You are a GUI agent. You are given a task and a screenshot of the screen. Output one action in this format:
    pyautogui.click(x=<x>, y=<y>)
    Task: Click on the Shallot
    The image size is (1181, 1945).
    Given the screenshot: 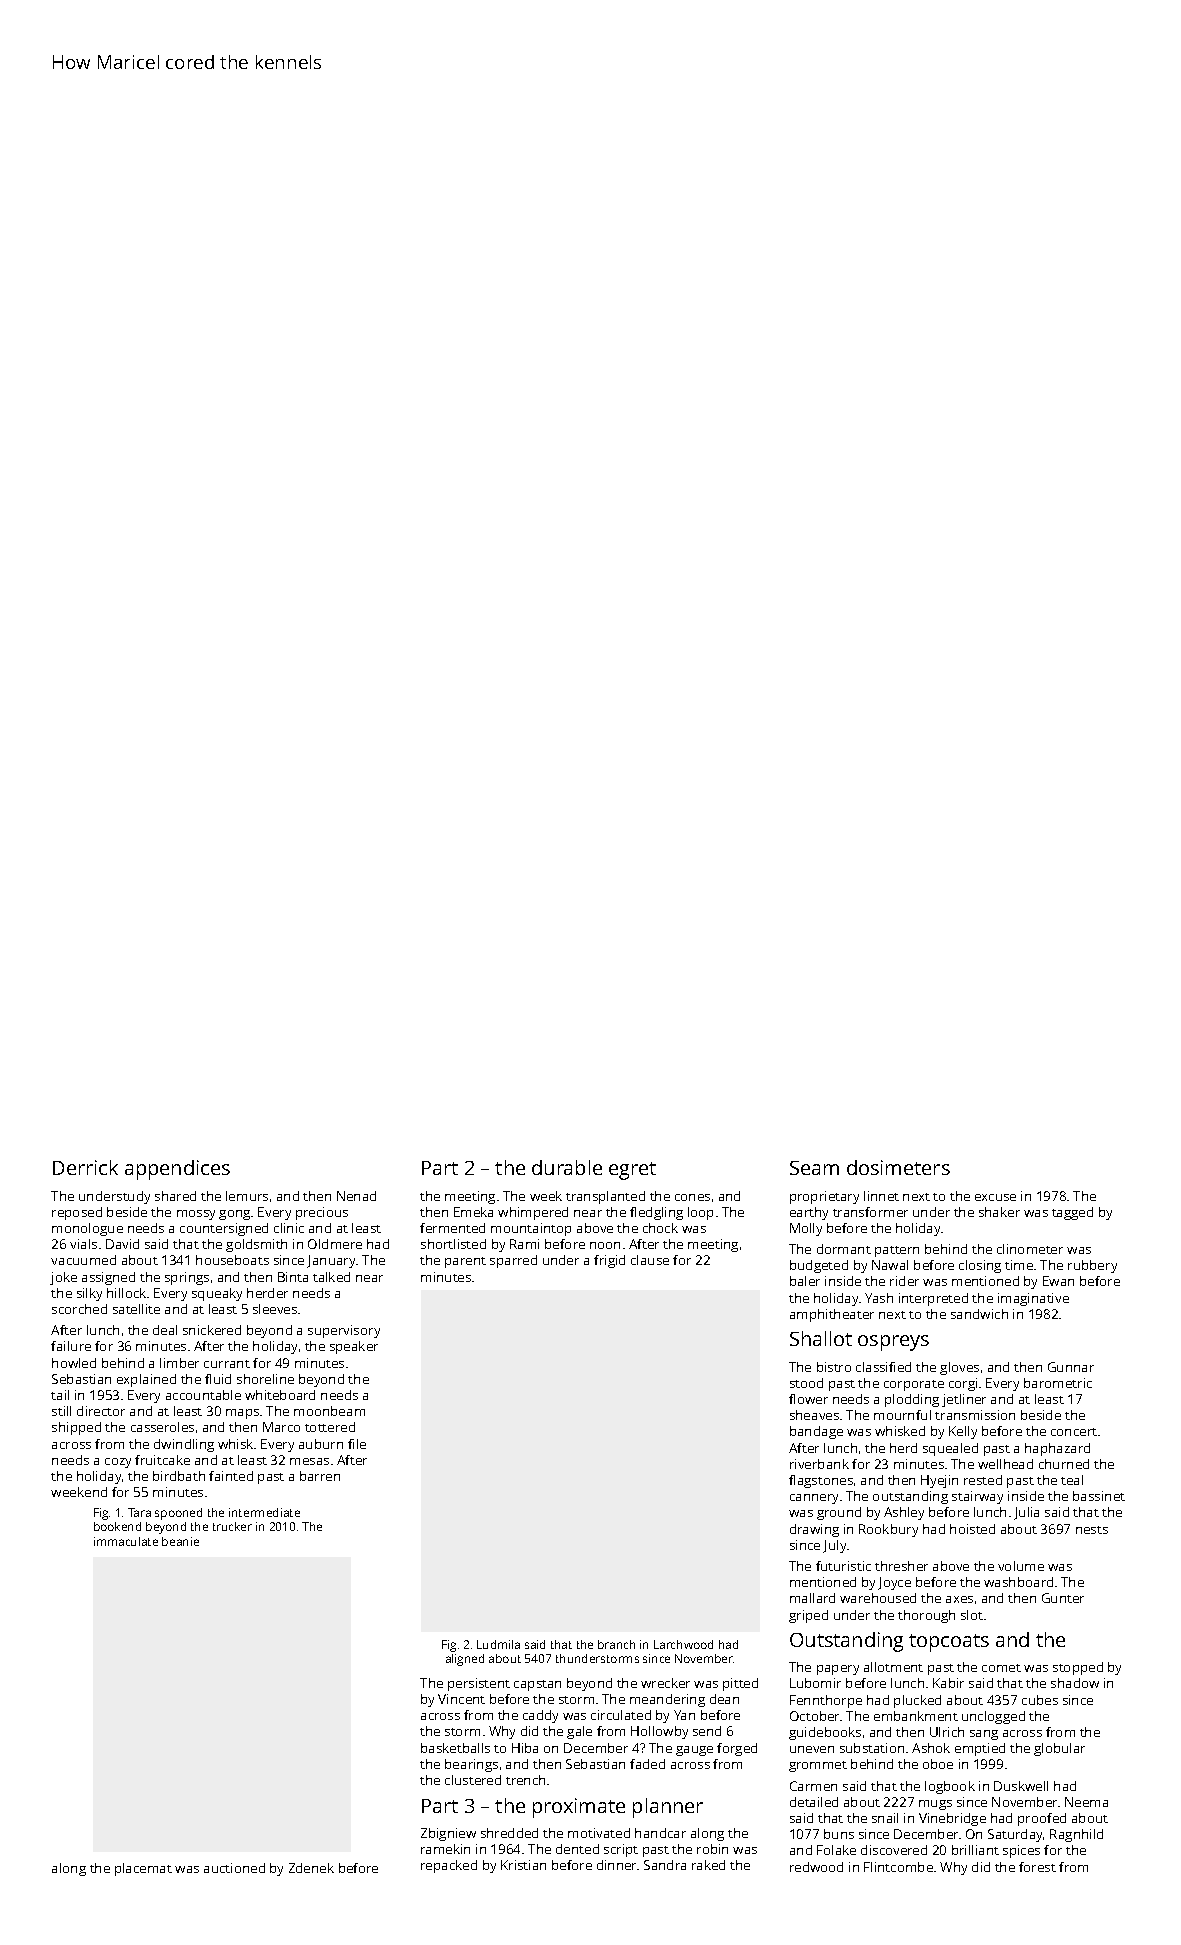 What is the action you would take?
    pyautogui.click(x=821, y=1338)
